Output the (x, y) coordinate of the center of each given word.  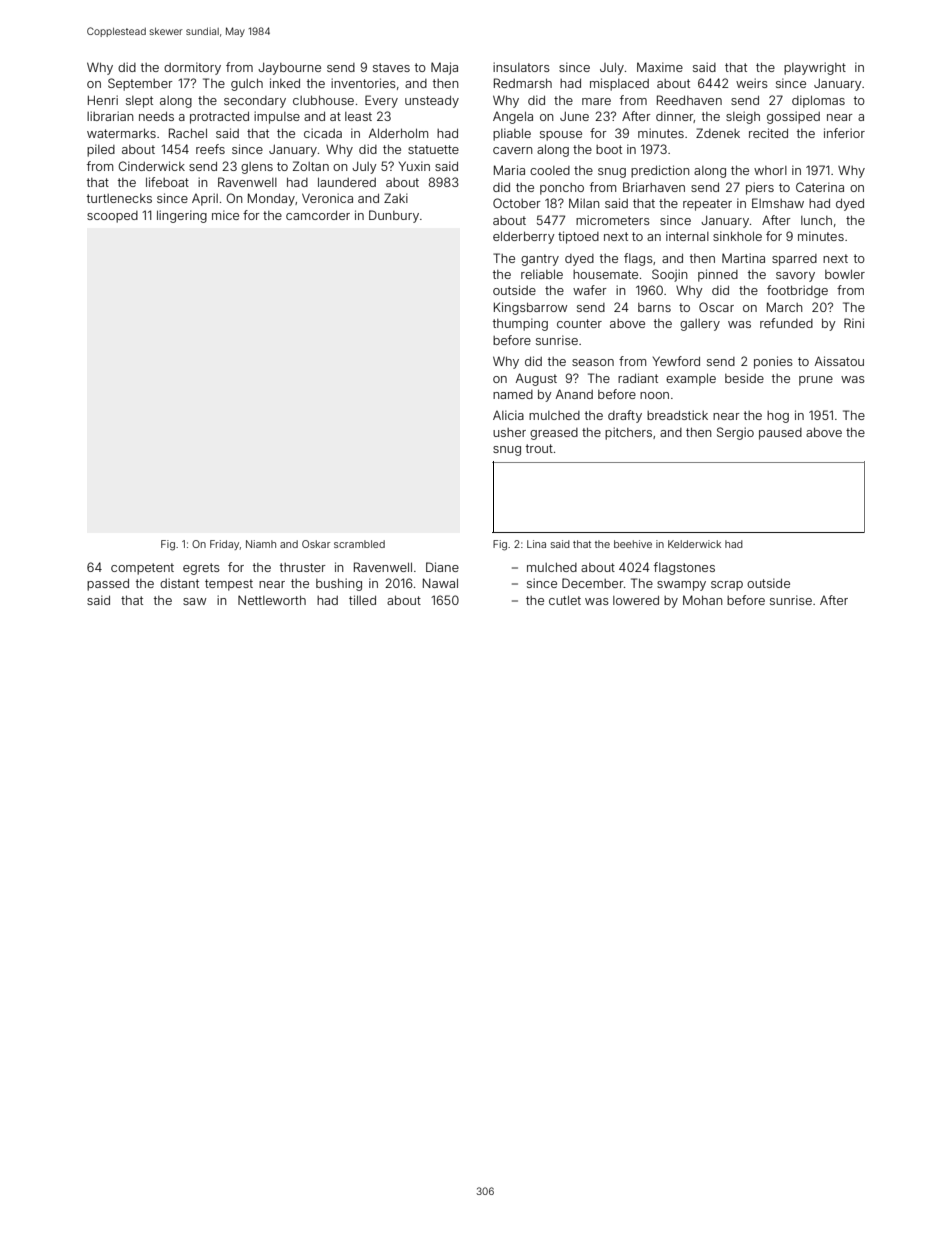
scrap (727, 586)
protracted (219, 117)
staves (391, 67)
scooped (112, 217)
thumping (520, 324)
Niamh (261, 544)
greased (554, 434)
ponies (773, 362)
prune (816, 381)
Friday (224, 545)
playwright (815, 68)
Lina (536, 544)
